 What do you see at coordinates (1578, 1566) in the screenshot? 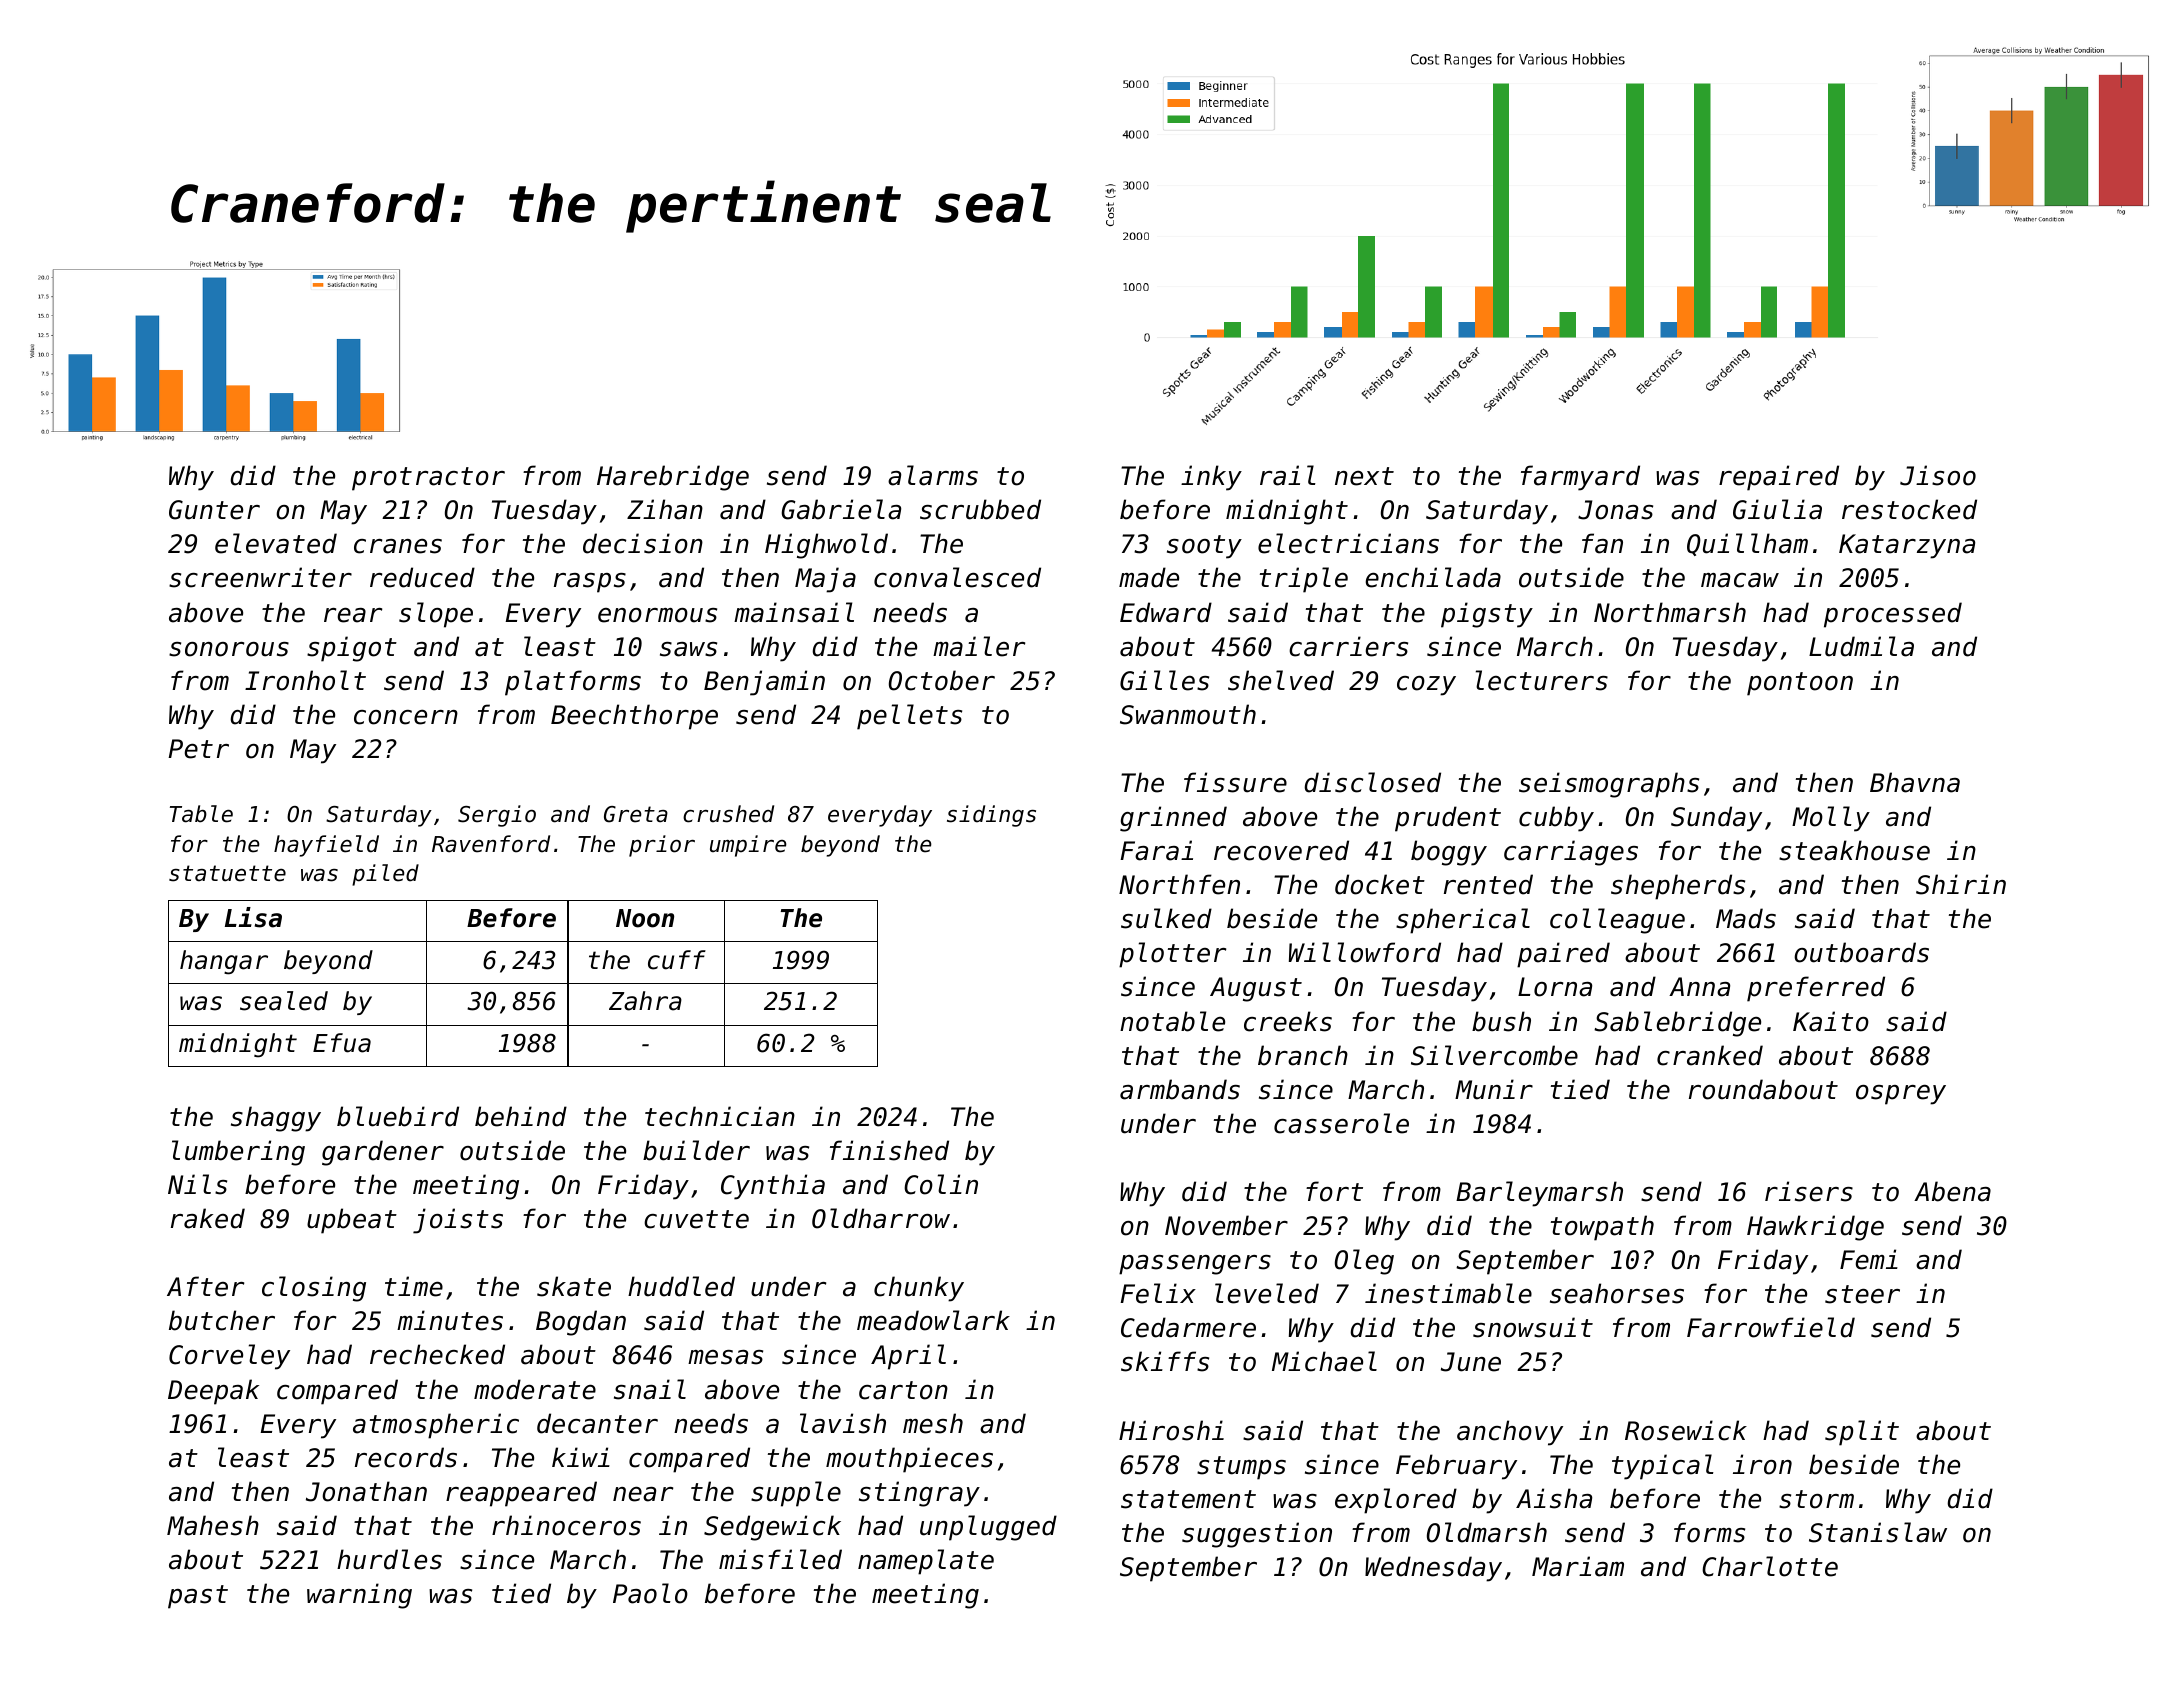
I see `Mariam` at bounding box center [1578, 1566].
